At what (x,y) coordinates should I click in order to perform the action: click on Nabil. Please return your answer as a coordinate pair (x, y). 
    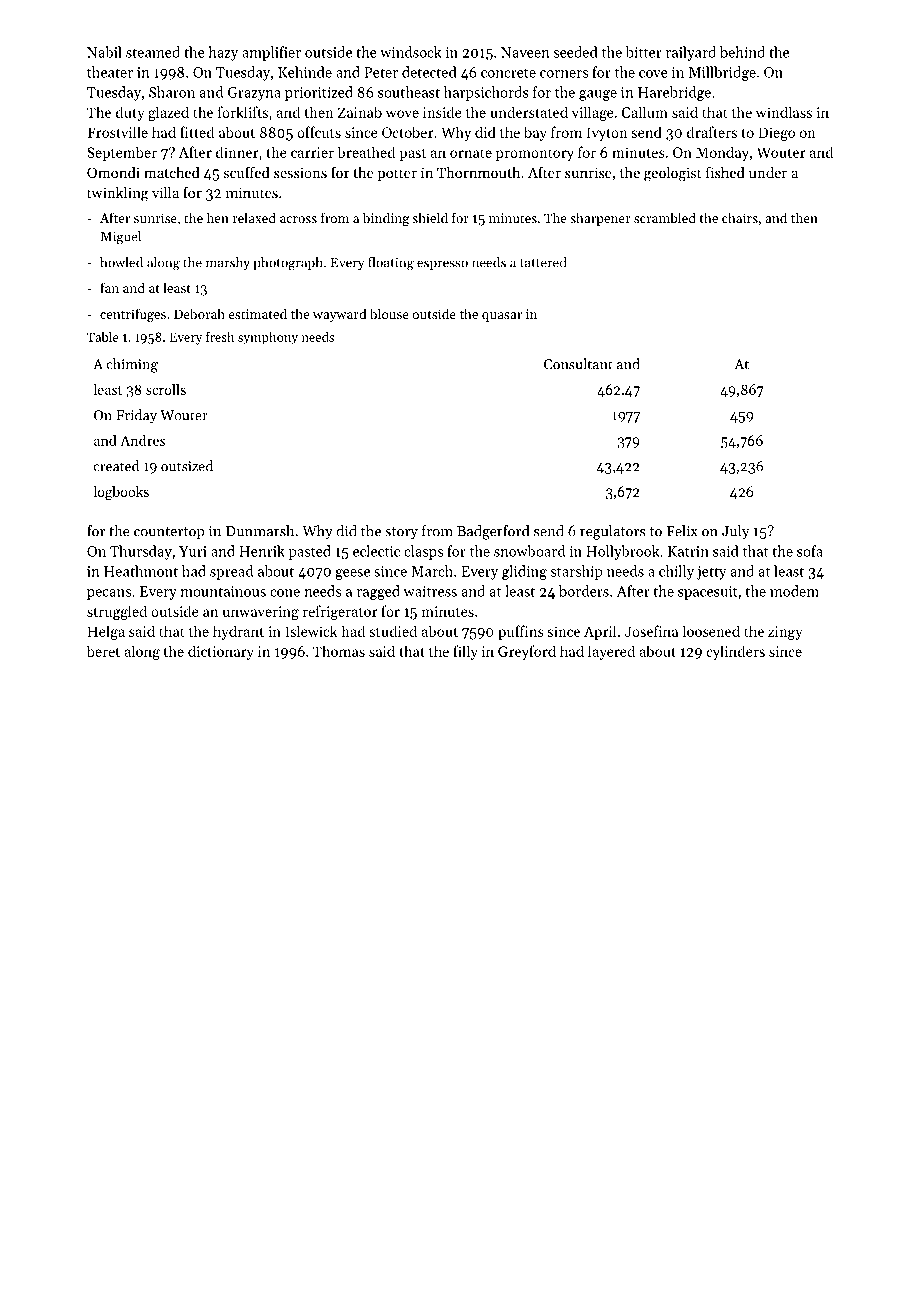
    Looking at the image, I should click on (104, 52).
